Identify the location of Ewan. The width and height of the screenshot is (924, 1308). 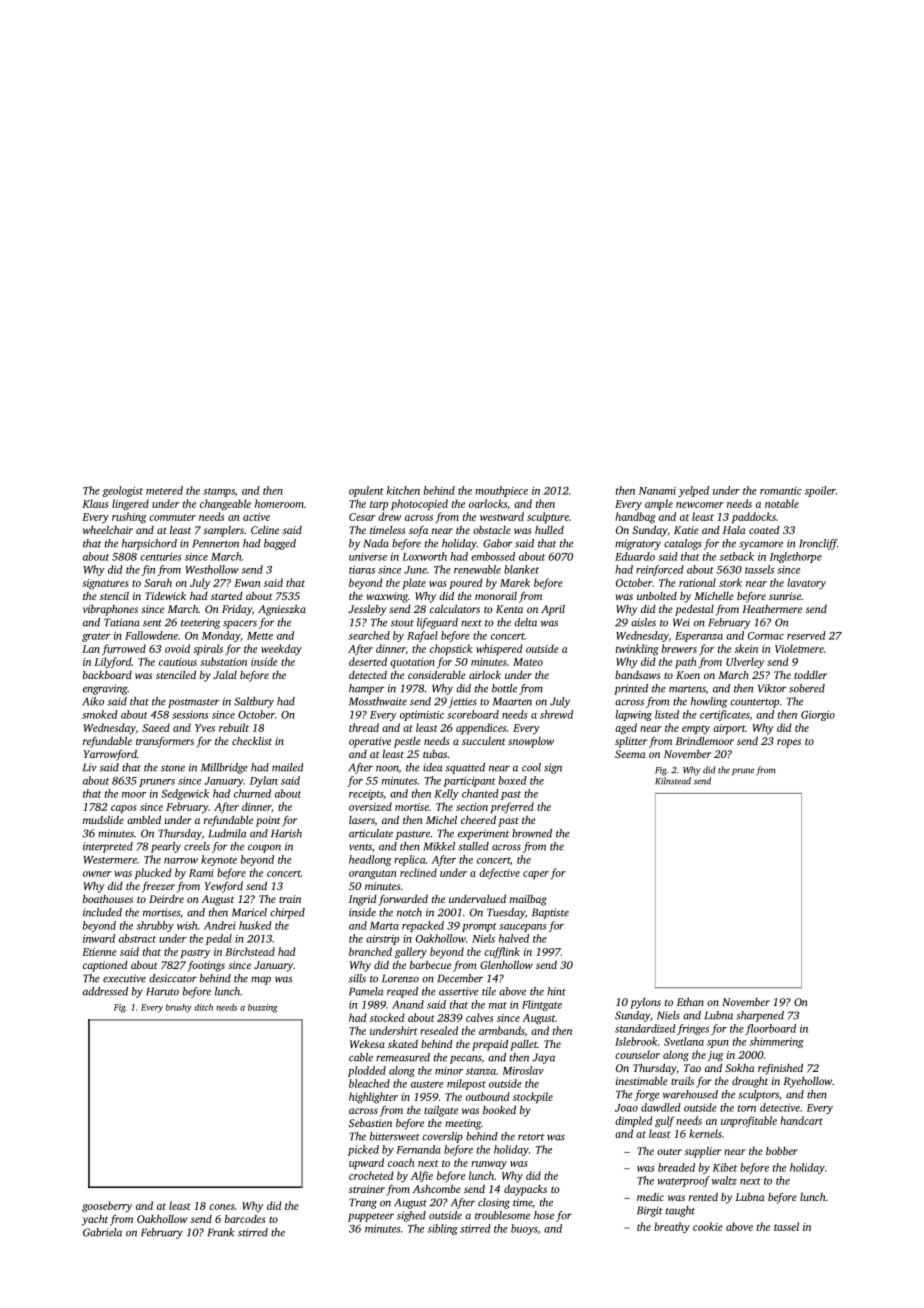
(247, 583).
